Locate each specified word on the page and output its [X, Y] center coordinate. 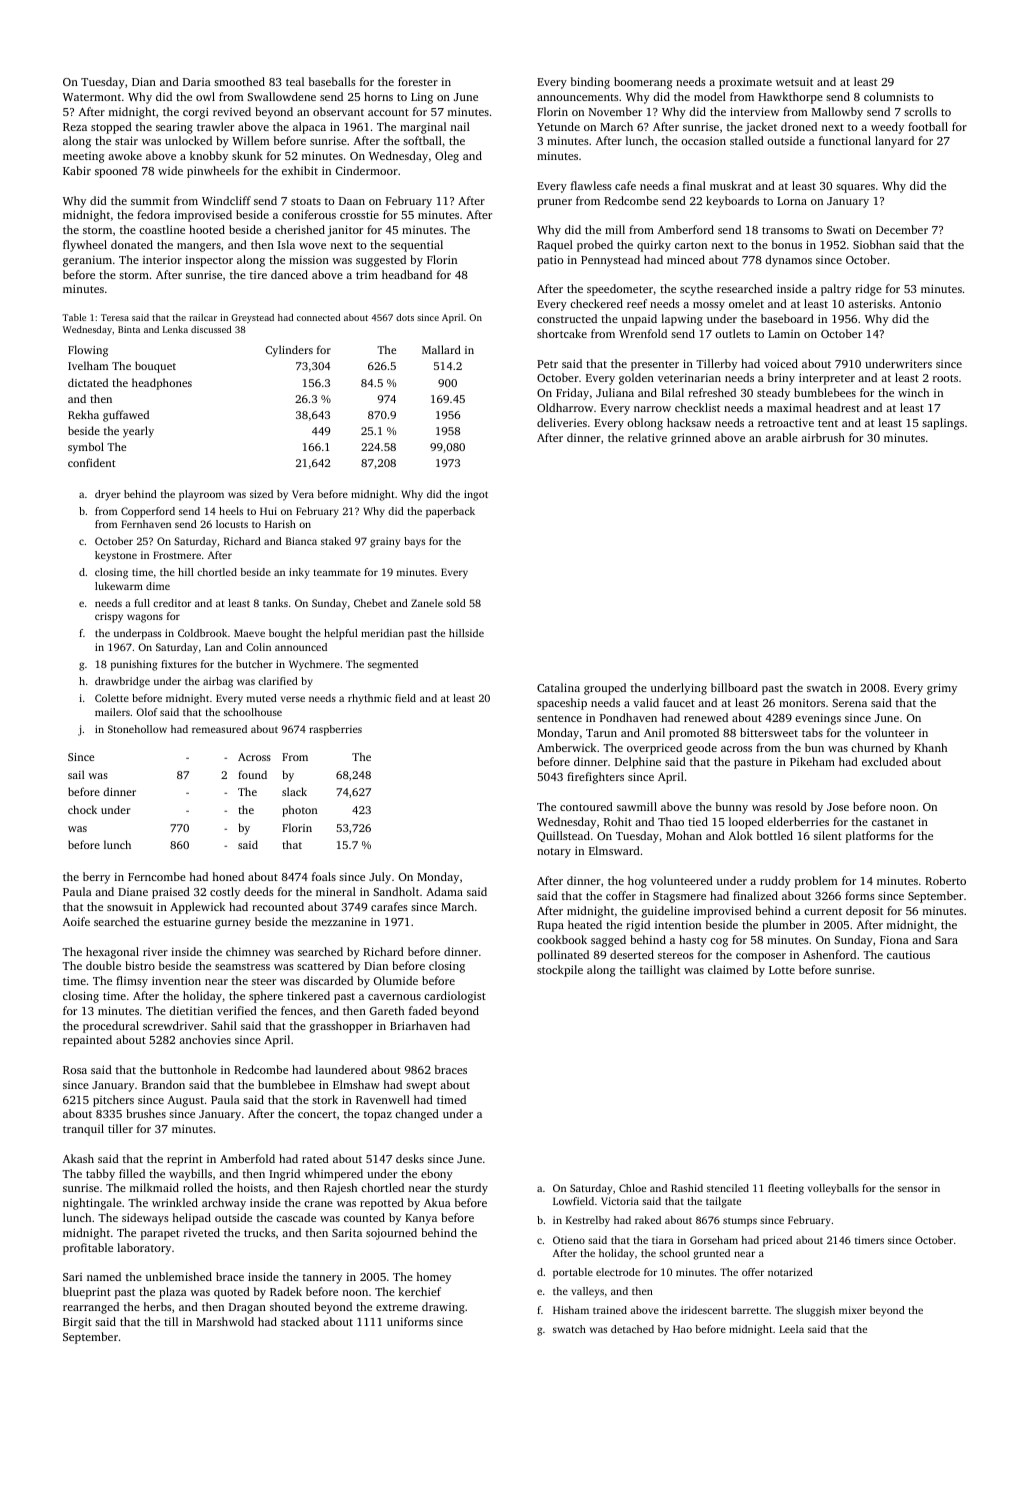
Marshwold [225, 1321]
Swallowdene [281, 96]
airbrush [823, 437]
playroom [201, 495]
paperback [450, 512]
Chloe [632, 1188]
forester [418, 81]
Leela [791, 1329]
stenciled [728, 1188]
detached [632, 1329]
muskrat [731, 185]
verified [237, 1010]
